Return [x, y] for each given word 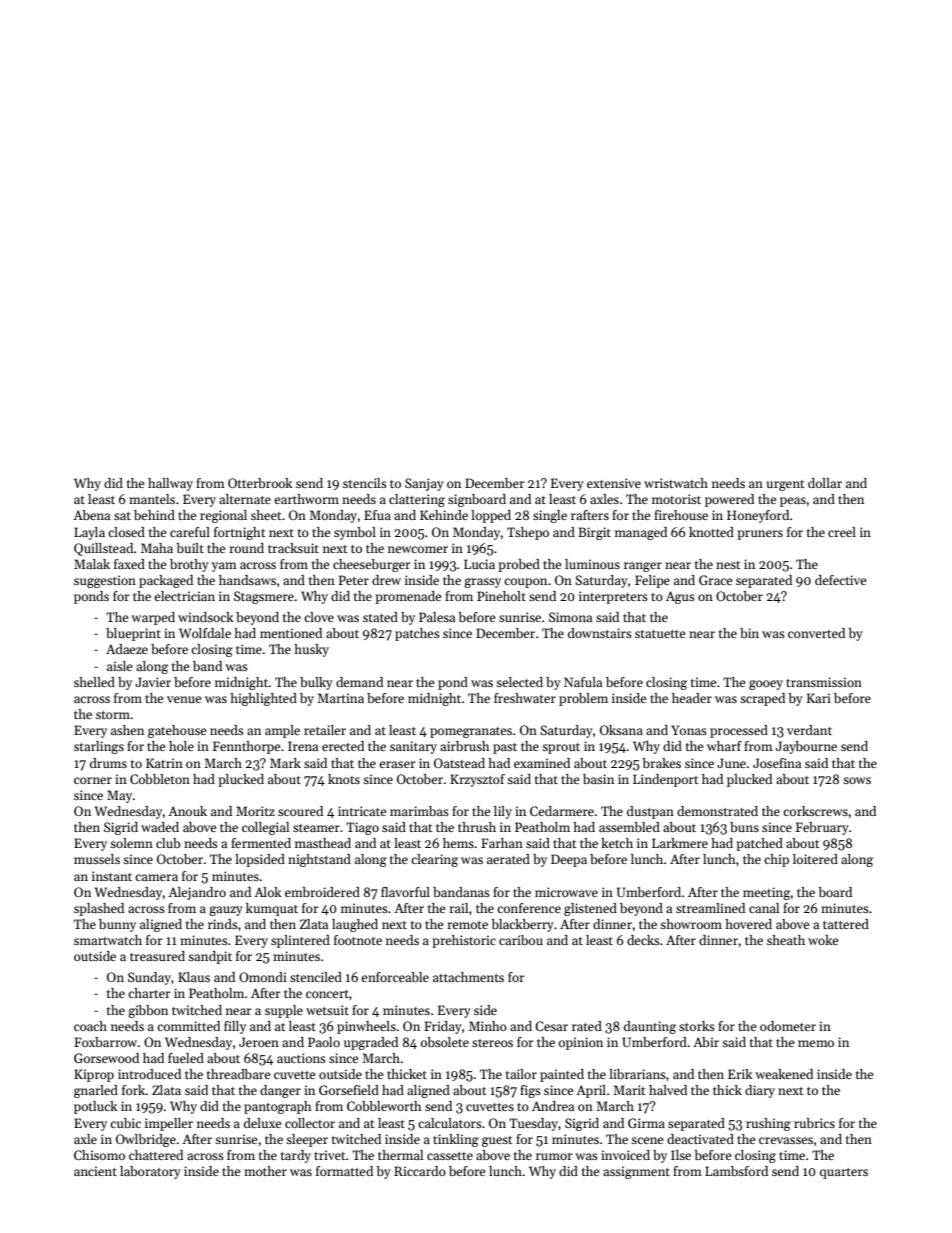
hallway [170, 484]
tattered [846, 924]
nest [728, 565]
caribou [521, 940]
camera [156, 877]
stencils [365, 483]
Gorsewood [106, 1058]
